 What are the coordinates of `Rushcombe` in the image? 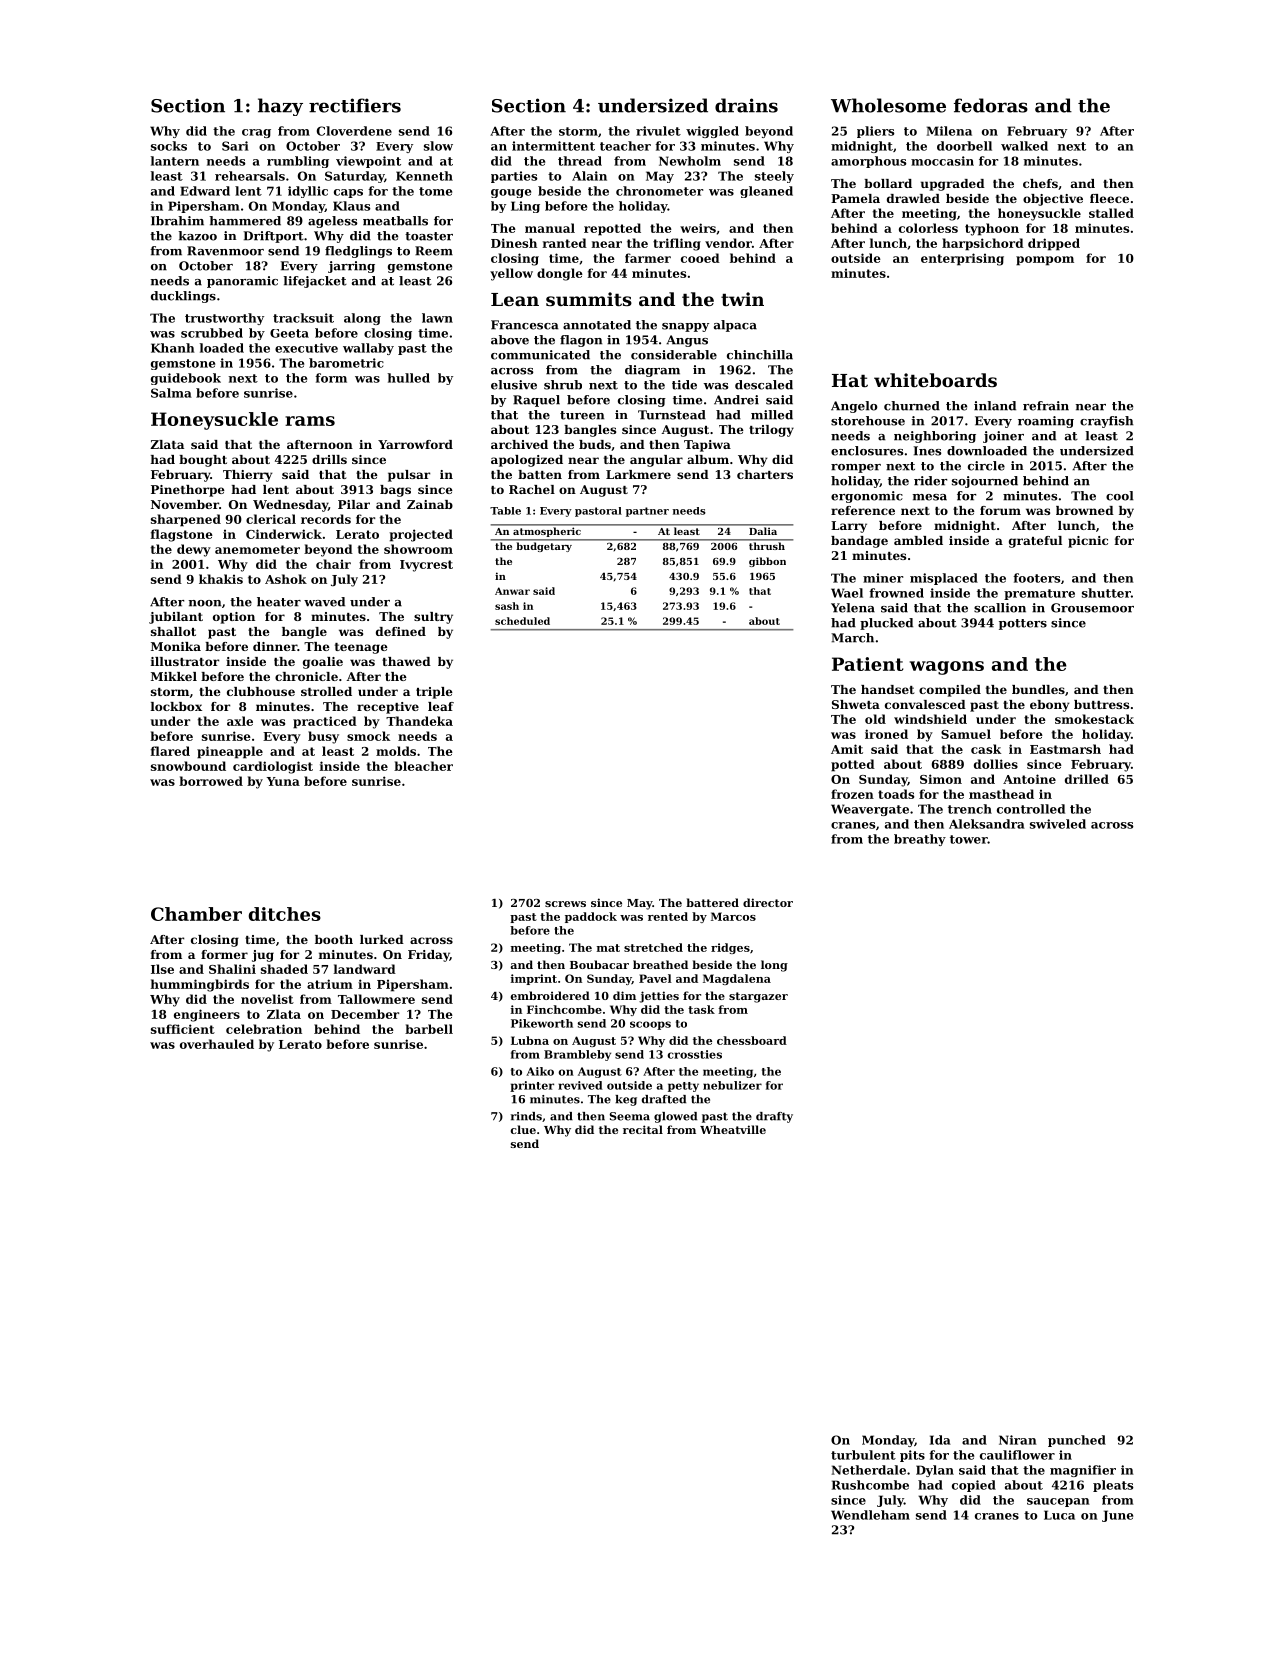 It's located at (870, 1485).
